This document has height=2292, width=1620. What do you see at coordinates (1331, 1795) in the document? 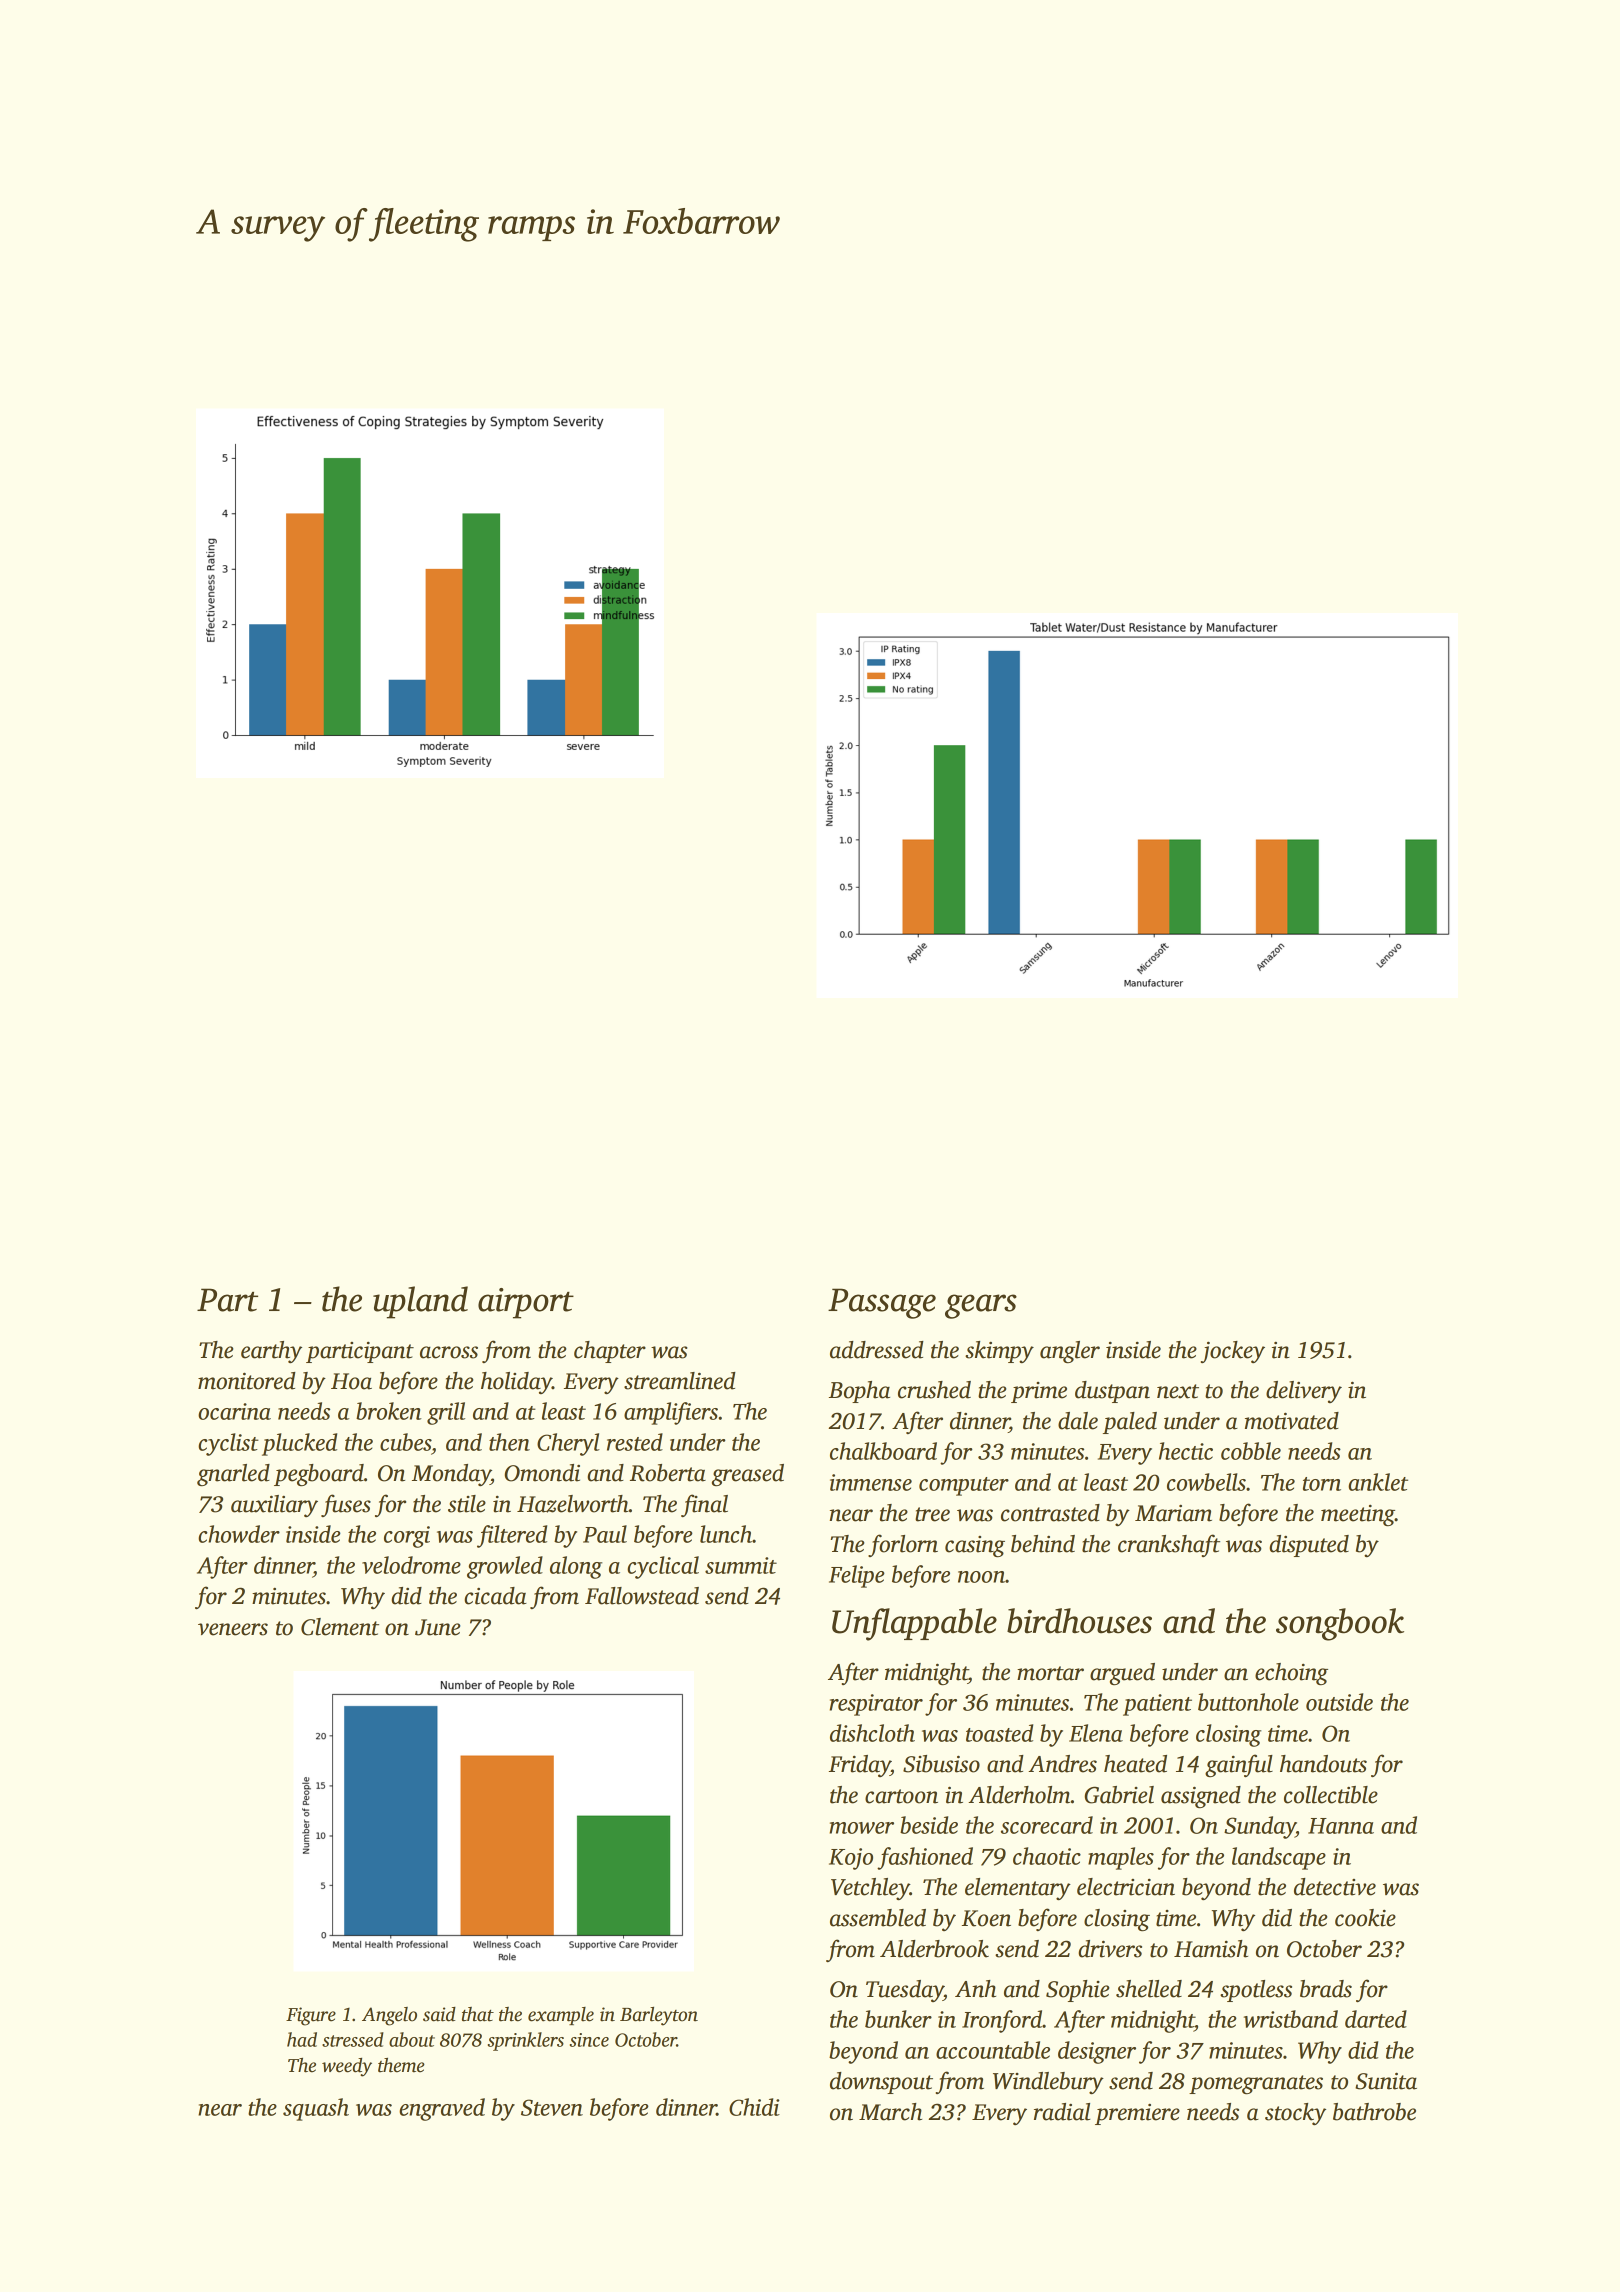
I see `collectible` at bounding box center [1331, 1795].
